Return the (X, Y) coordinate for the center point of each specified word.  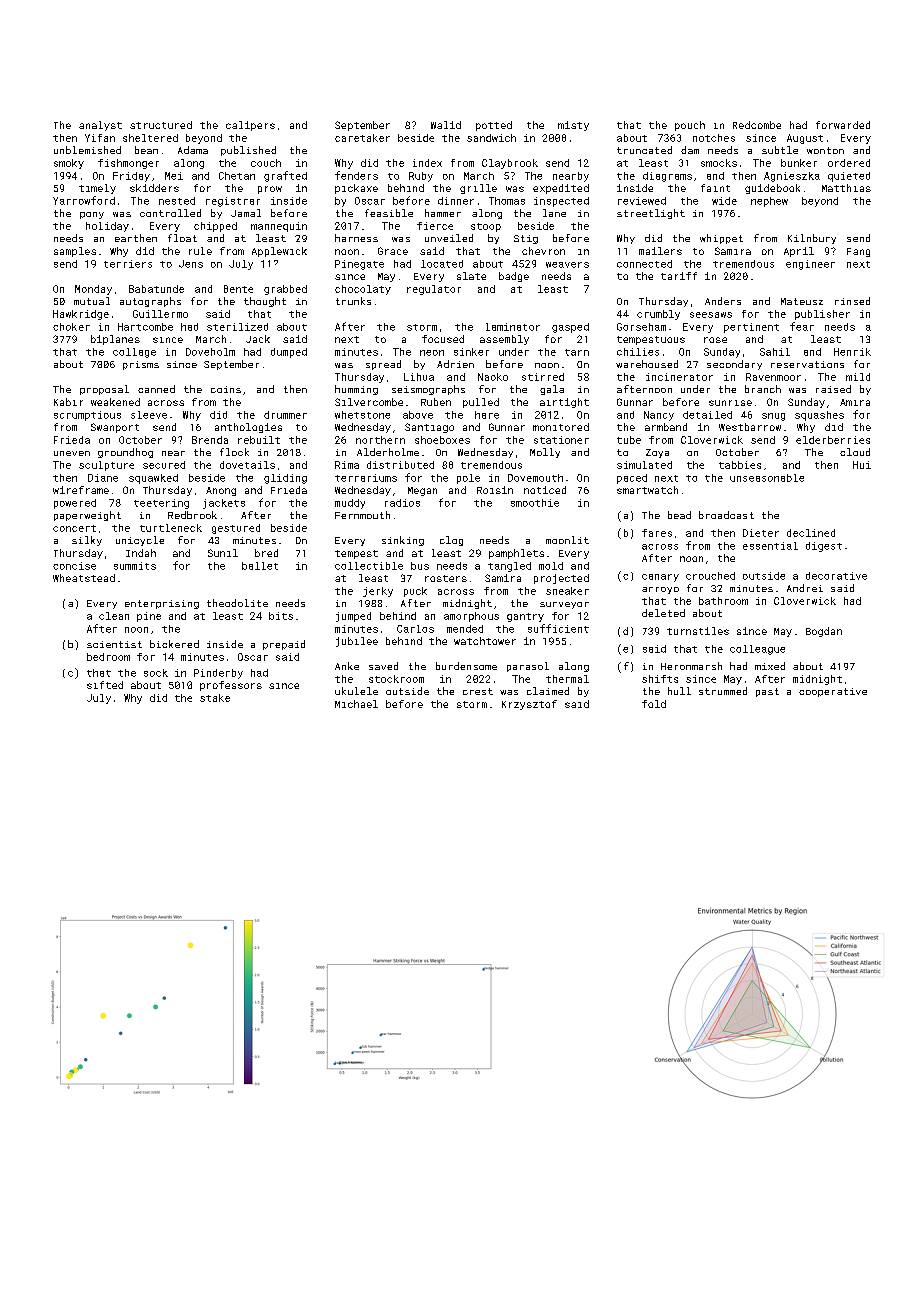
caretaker (362, 138)
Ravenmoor (773, 377)
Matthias (846, 188)
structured (161, 125)
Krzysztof (529, 705)
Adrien (455, 364)
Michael (356, 704)
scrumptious (87, 416)
